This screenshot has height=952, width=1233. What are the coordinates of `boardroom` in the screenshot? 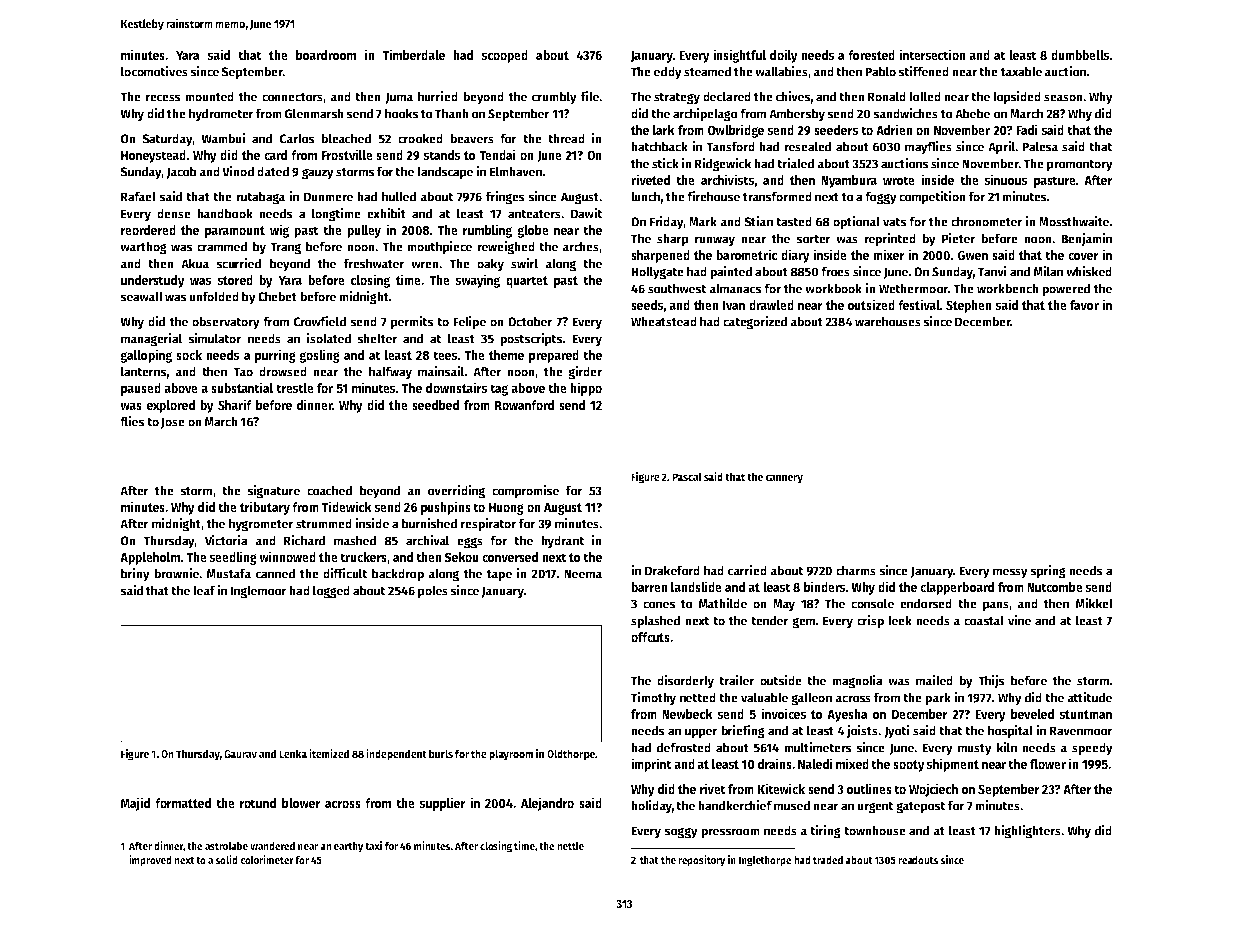 It's located at (326, 55).
